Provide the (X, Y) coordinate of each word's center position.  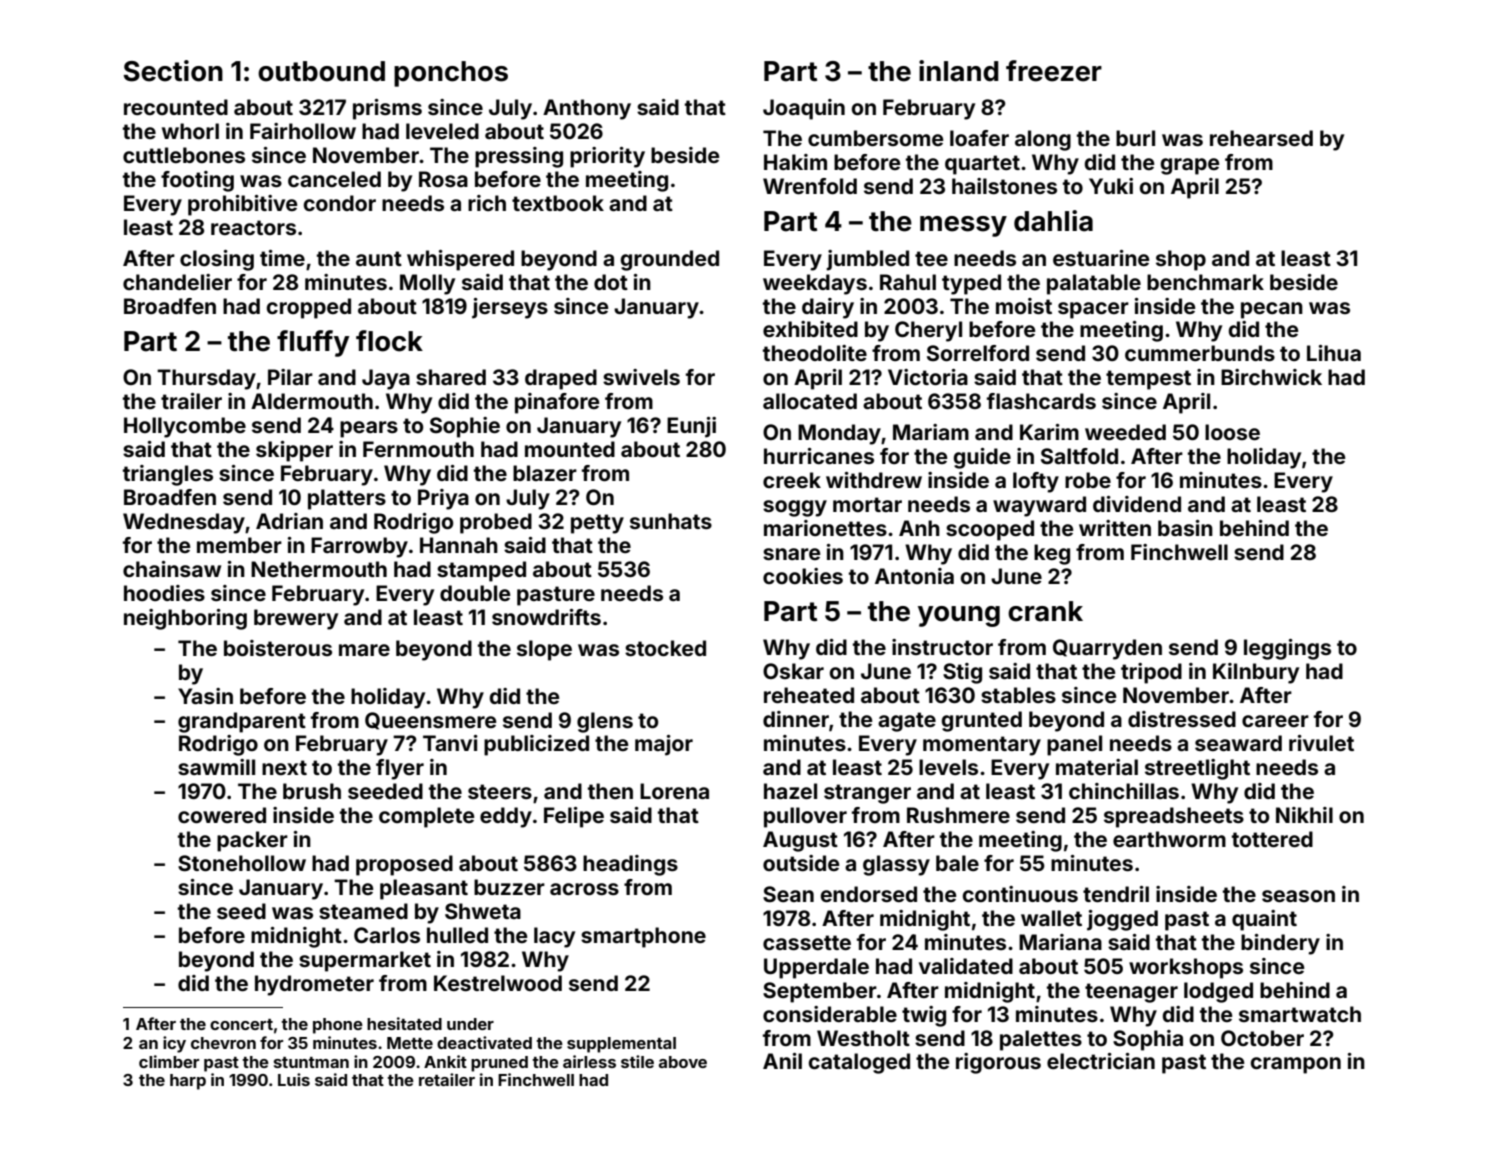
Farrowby (359, 547)
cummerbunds (1200, 353)
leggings (1287, 649)
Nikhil (1304, 815)
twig (924, 1016)
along (1043, 140)
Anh (919, 528)
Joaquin (804, 109)
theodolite (815, 353)
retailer (447, 1079)
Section (173, 71)
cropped (309, 308)
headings (630, 865)
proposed (404, 865)
